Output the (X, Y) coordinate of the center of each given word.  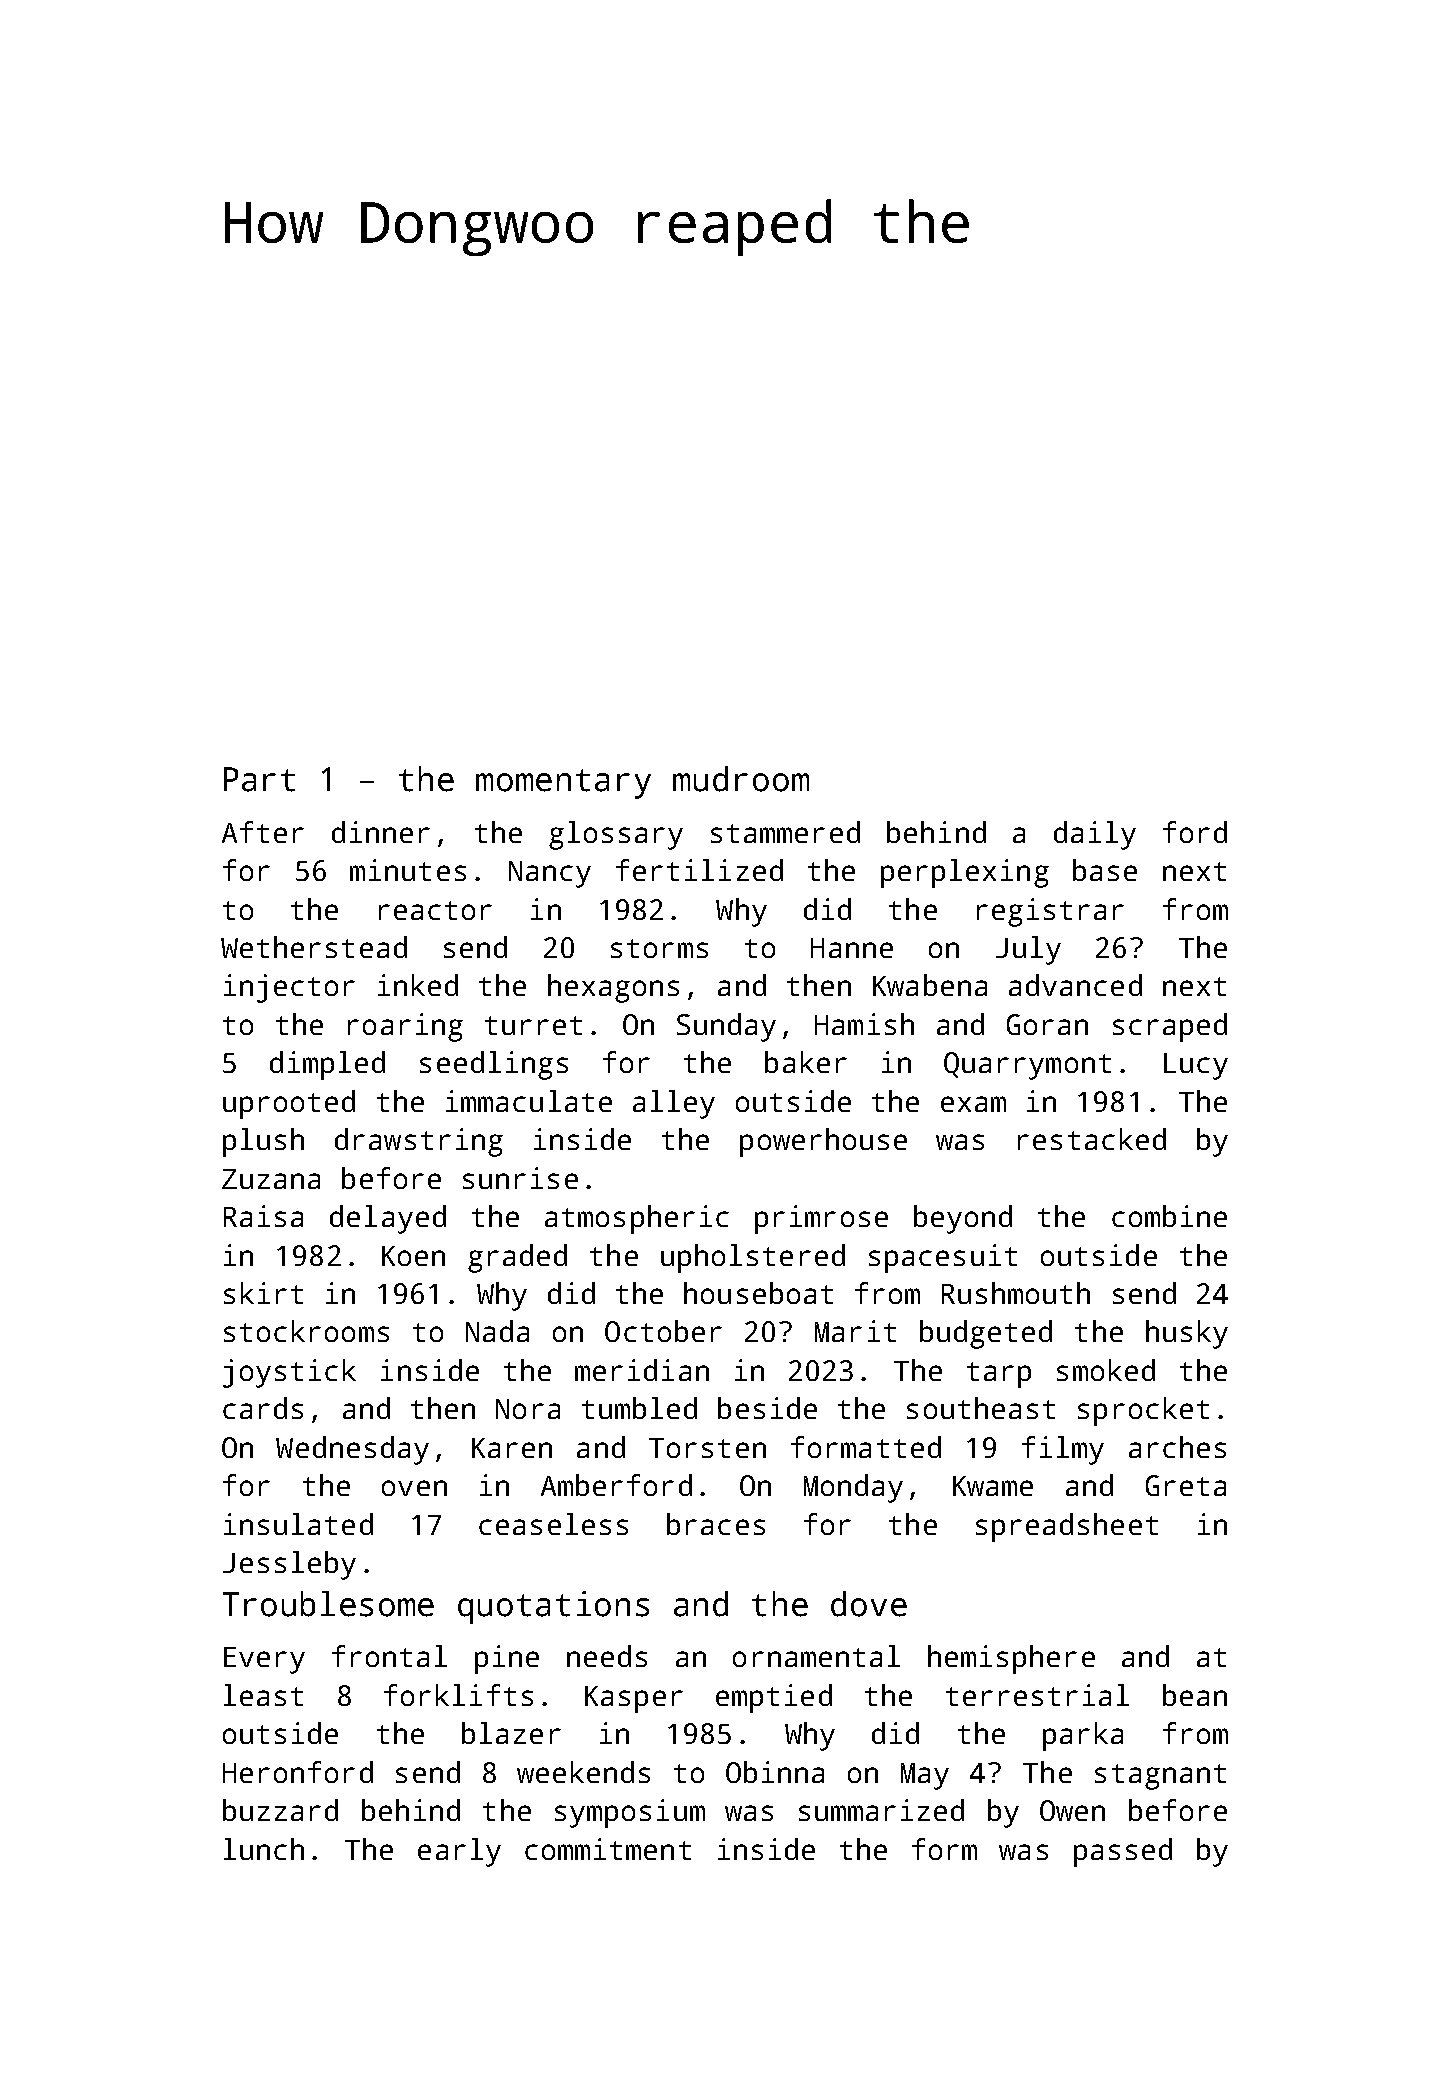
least (263, 1695)
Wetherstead (314, 947)
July (1028, 950)
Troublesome (328, 1604)
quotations (553, 1607)
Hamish (864, 1024)
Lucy (1196, 1066)
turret (533, 1025)
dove (869, 1604)
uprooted (289, 1104)
